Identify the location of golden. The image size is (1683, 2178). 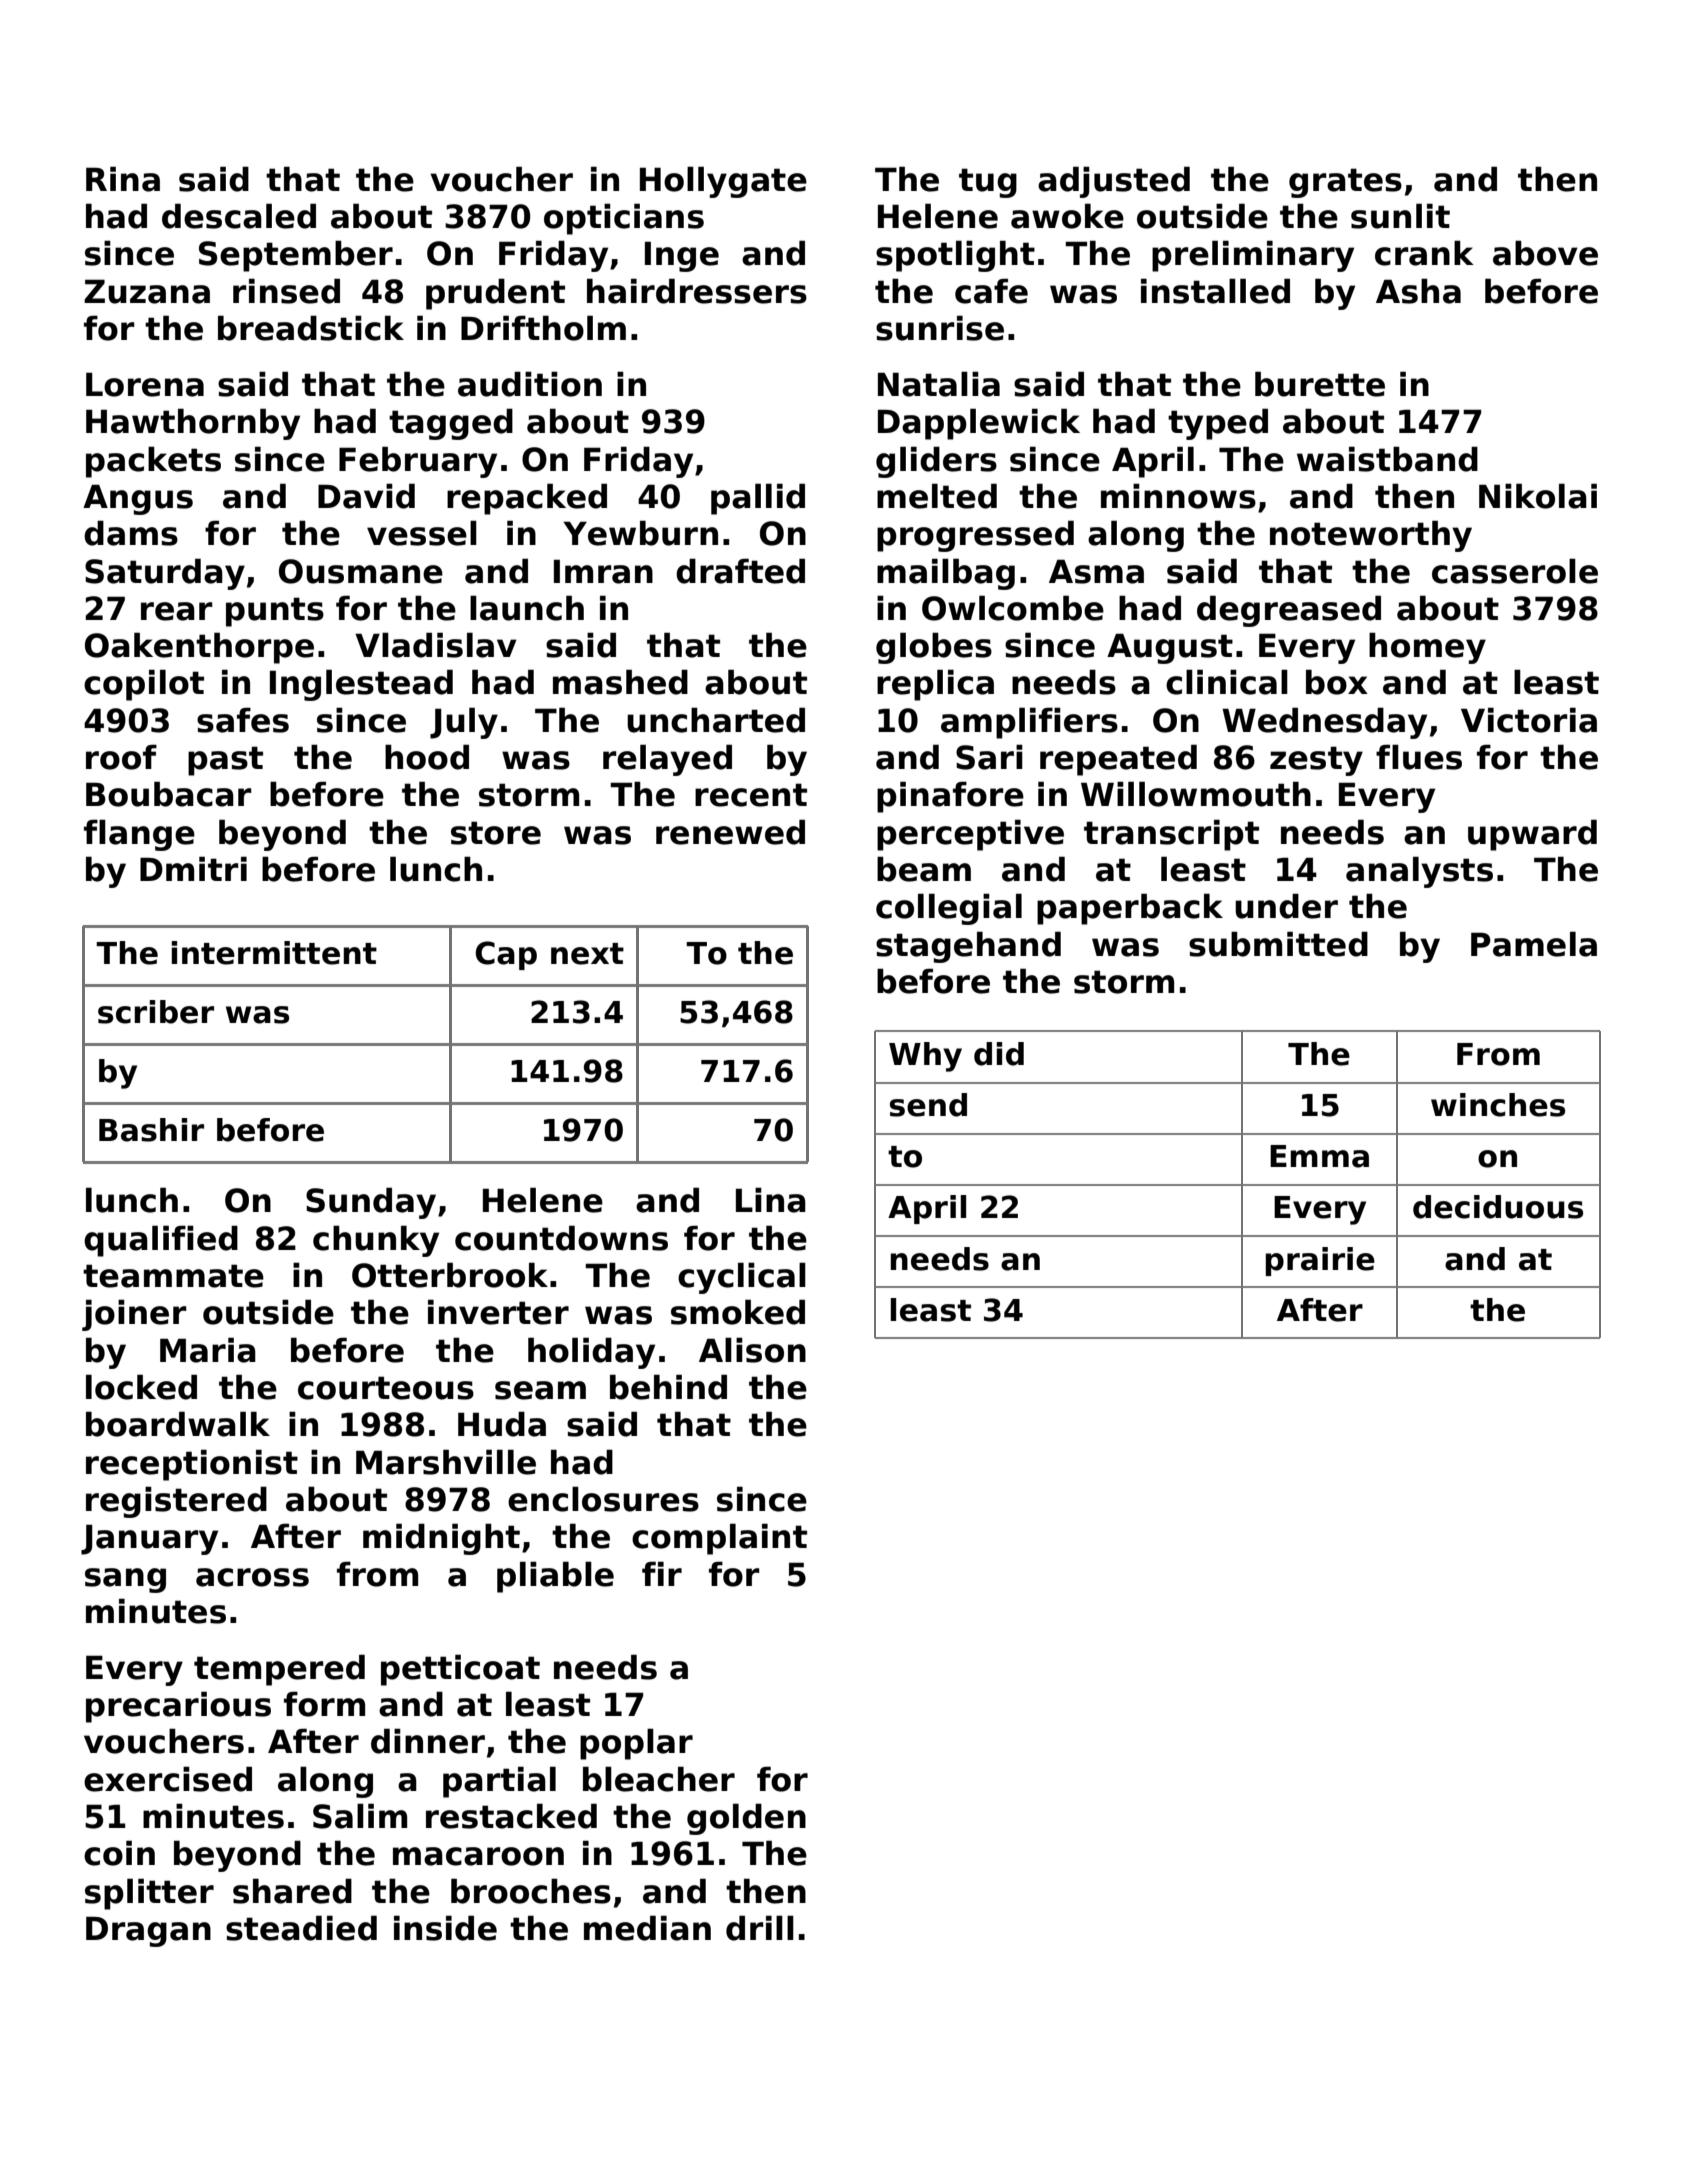
(746, 1819).
